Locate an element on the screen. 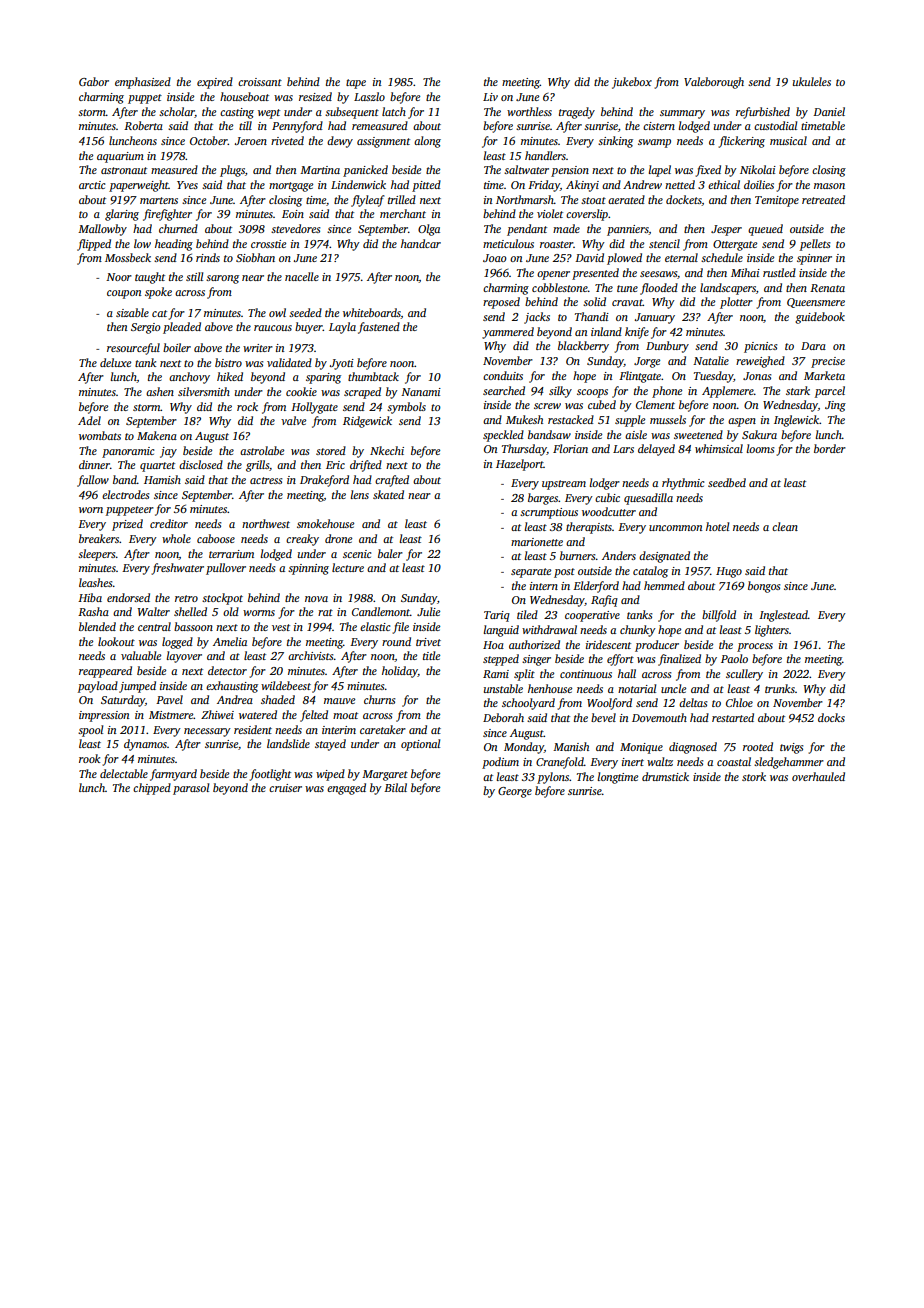 Image resolution: width=924 pixels, height=1308 pixels. emphasized is located at coordinates (143, 83).
